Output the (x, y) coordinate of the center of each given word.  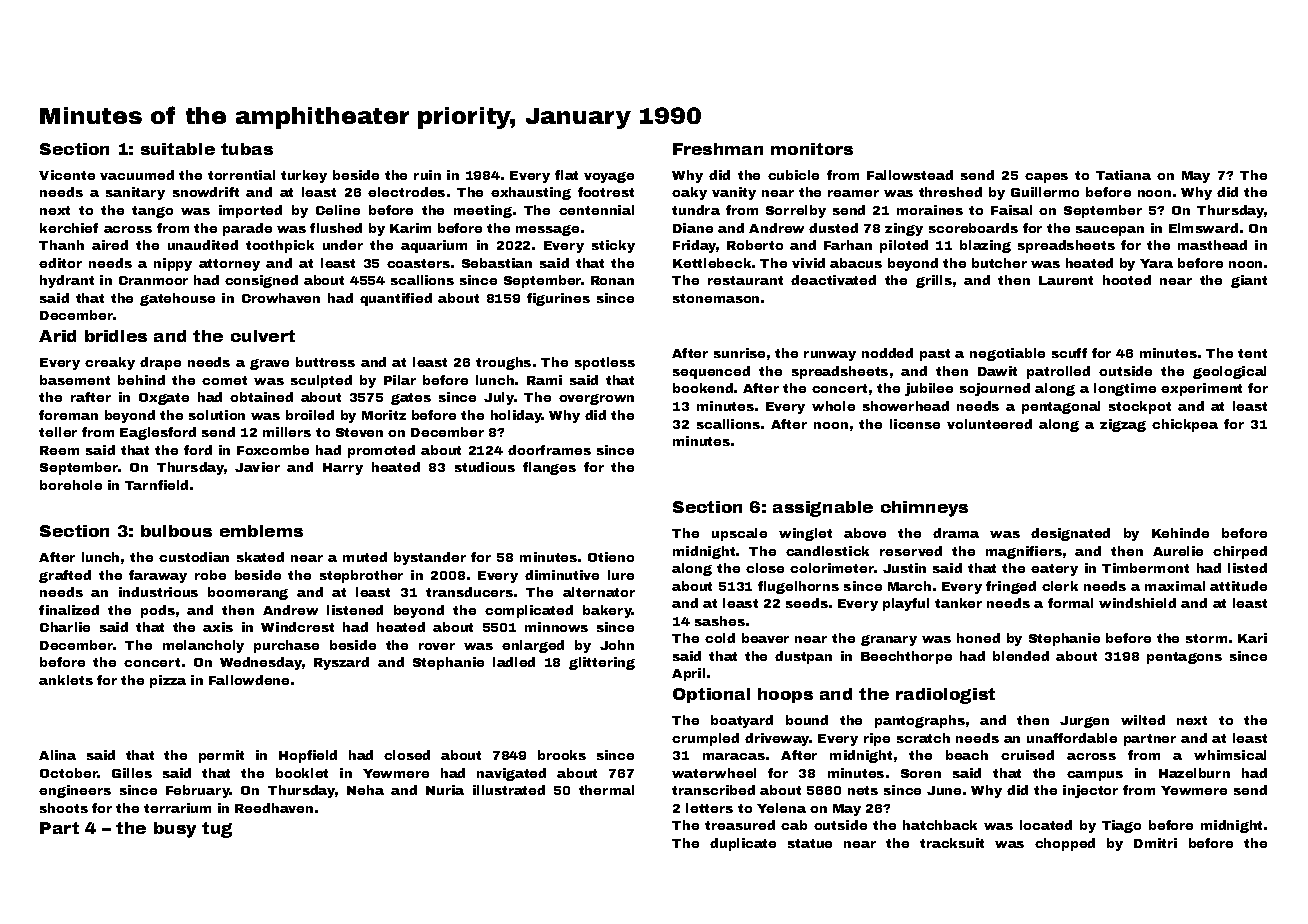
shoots (64, 808)
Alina (57, 755)
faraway (158, 576)
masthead (1212, 245)
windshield (1137, 603)
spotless (605, 363)
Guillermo (1045, 192)
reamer (853, 193)
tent (1252, 353)
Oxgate (164, 399)
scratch (923, 738)
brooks (562, 755)
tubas (247, 149)
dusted (833, 228)
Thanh (61, 245)
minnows (556, 627)
